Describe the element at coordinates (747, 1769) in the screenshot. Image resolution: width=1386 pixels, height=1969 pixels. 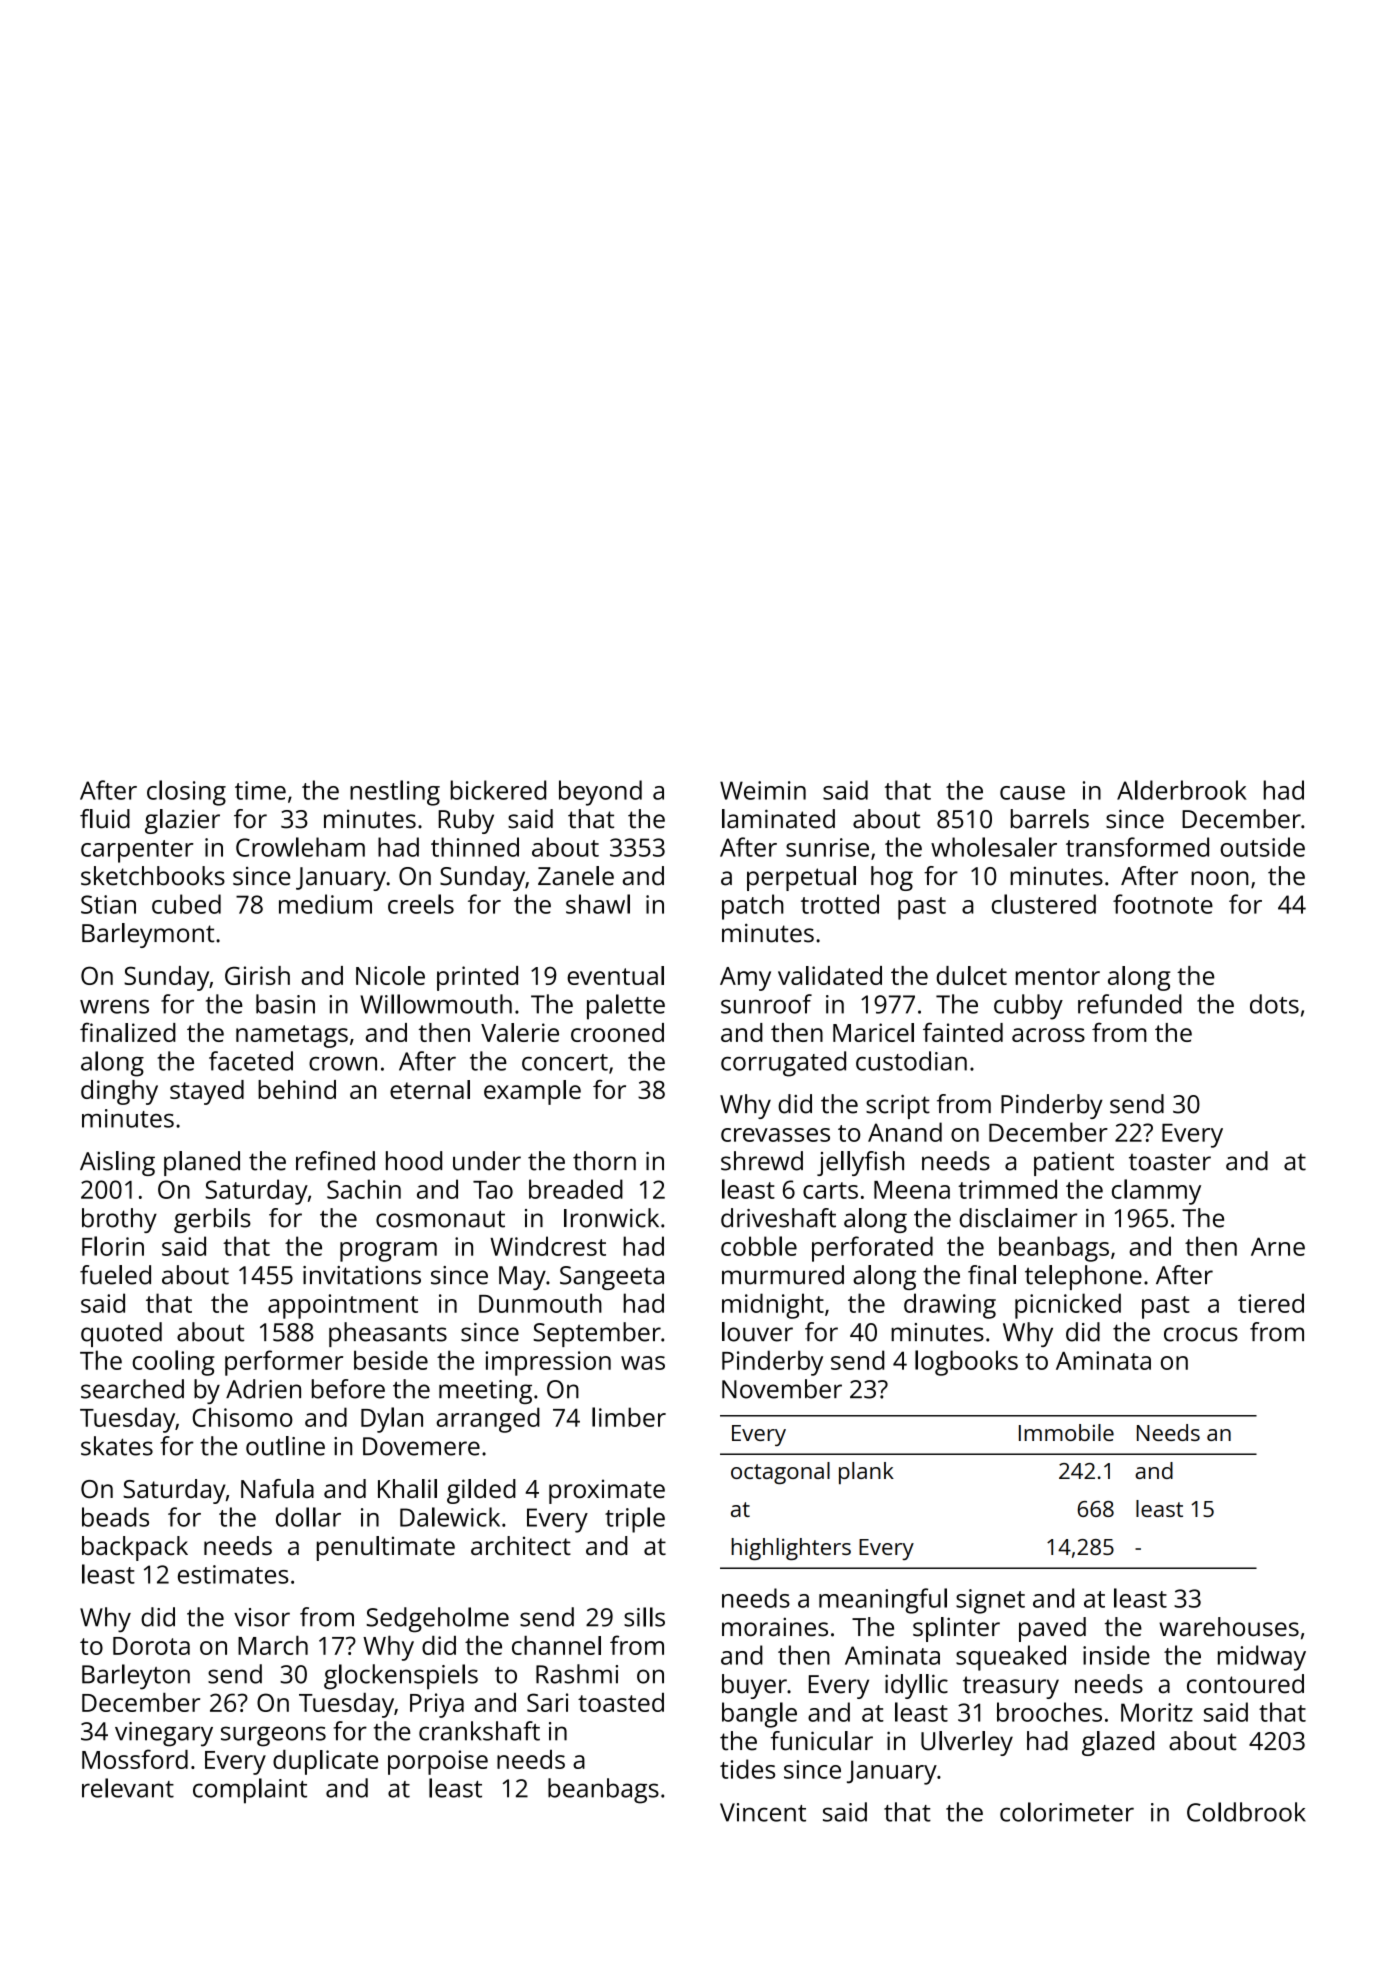
I see `tides` at that location.
